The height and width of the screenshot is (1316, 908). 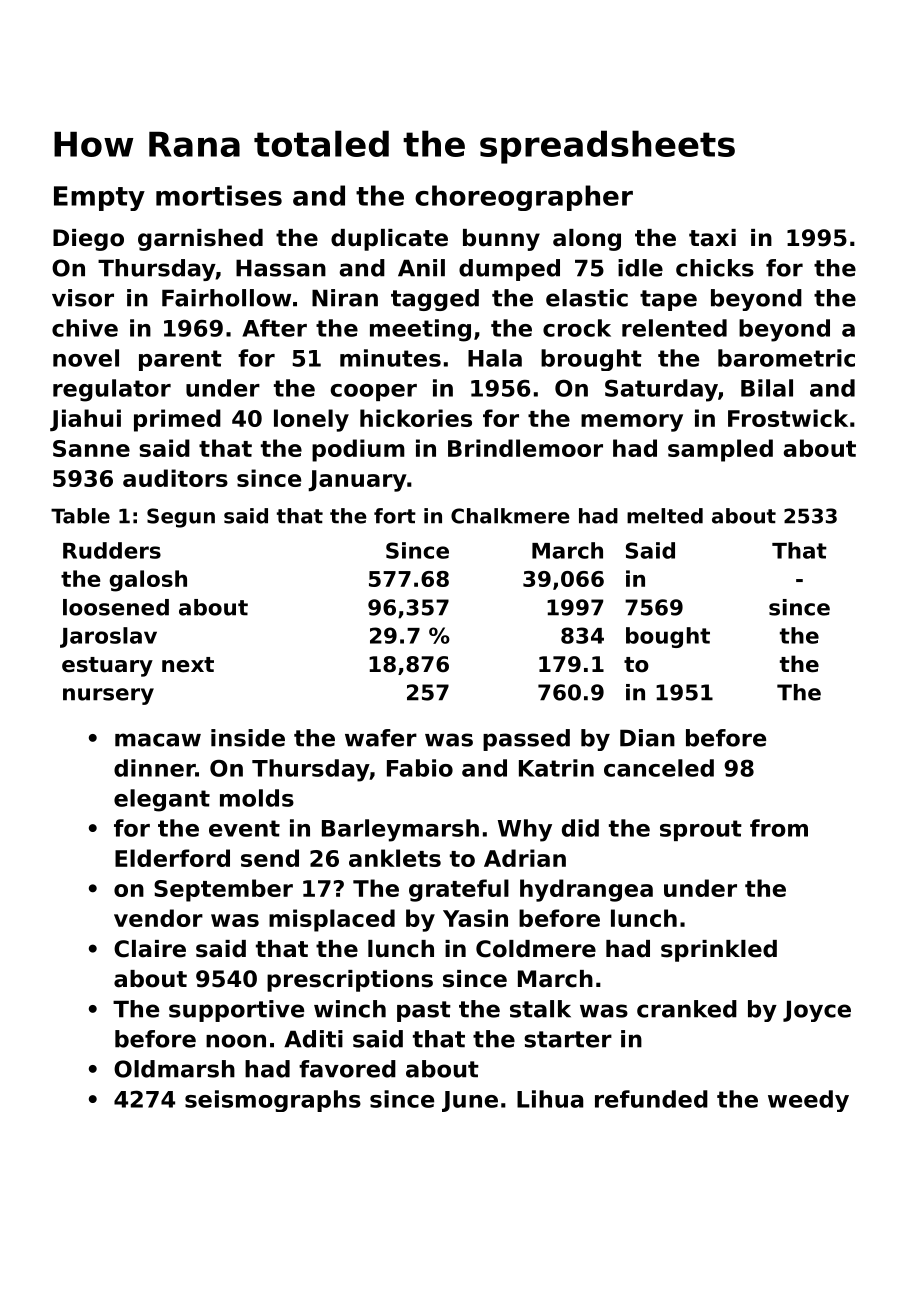 What do you see at coordinates (556, 768) in the screenshot?
I see `Katrin` at bounding box center [556, 768].
